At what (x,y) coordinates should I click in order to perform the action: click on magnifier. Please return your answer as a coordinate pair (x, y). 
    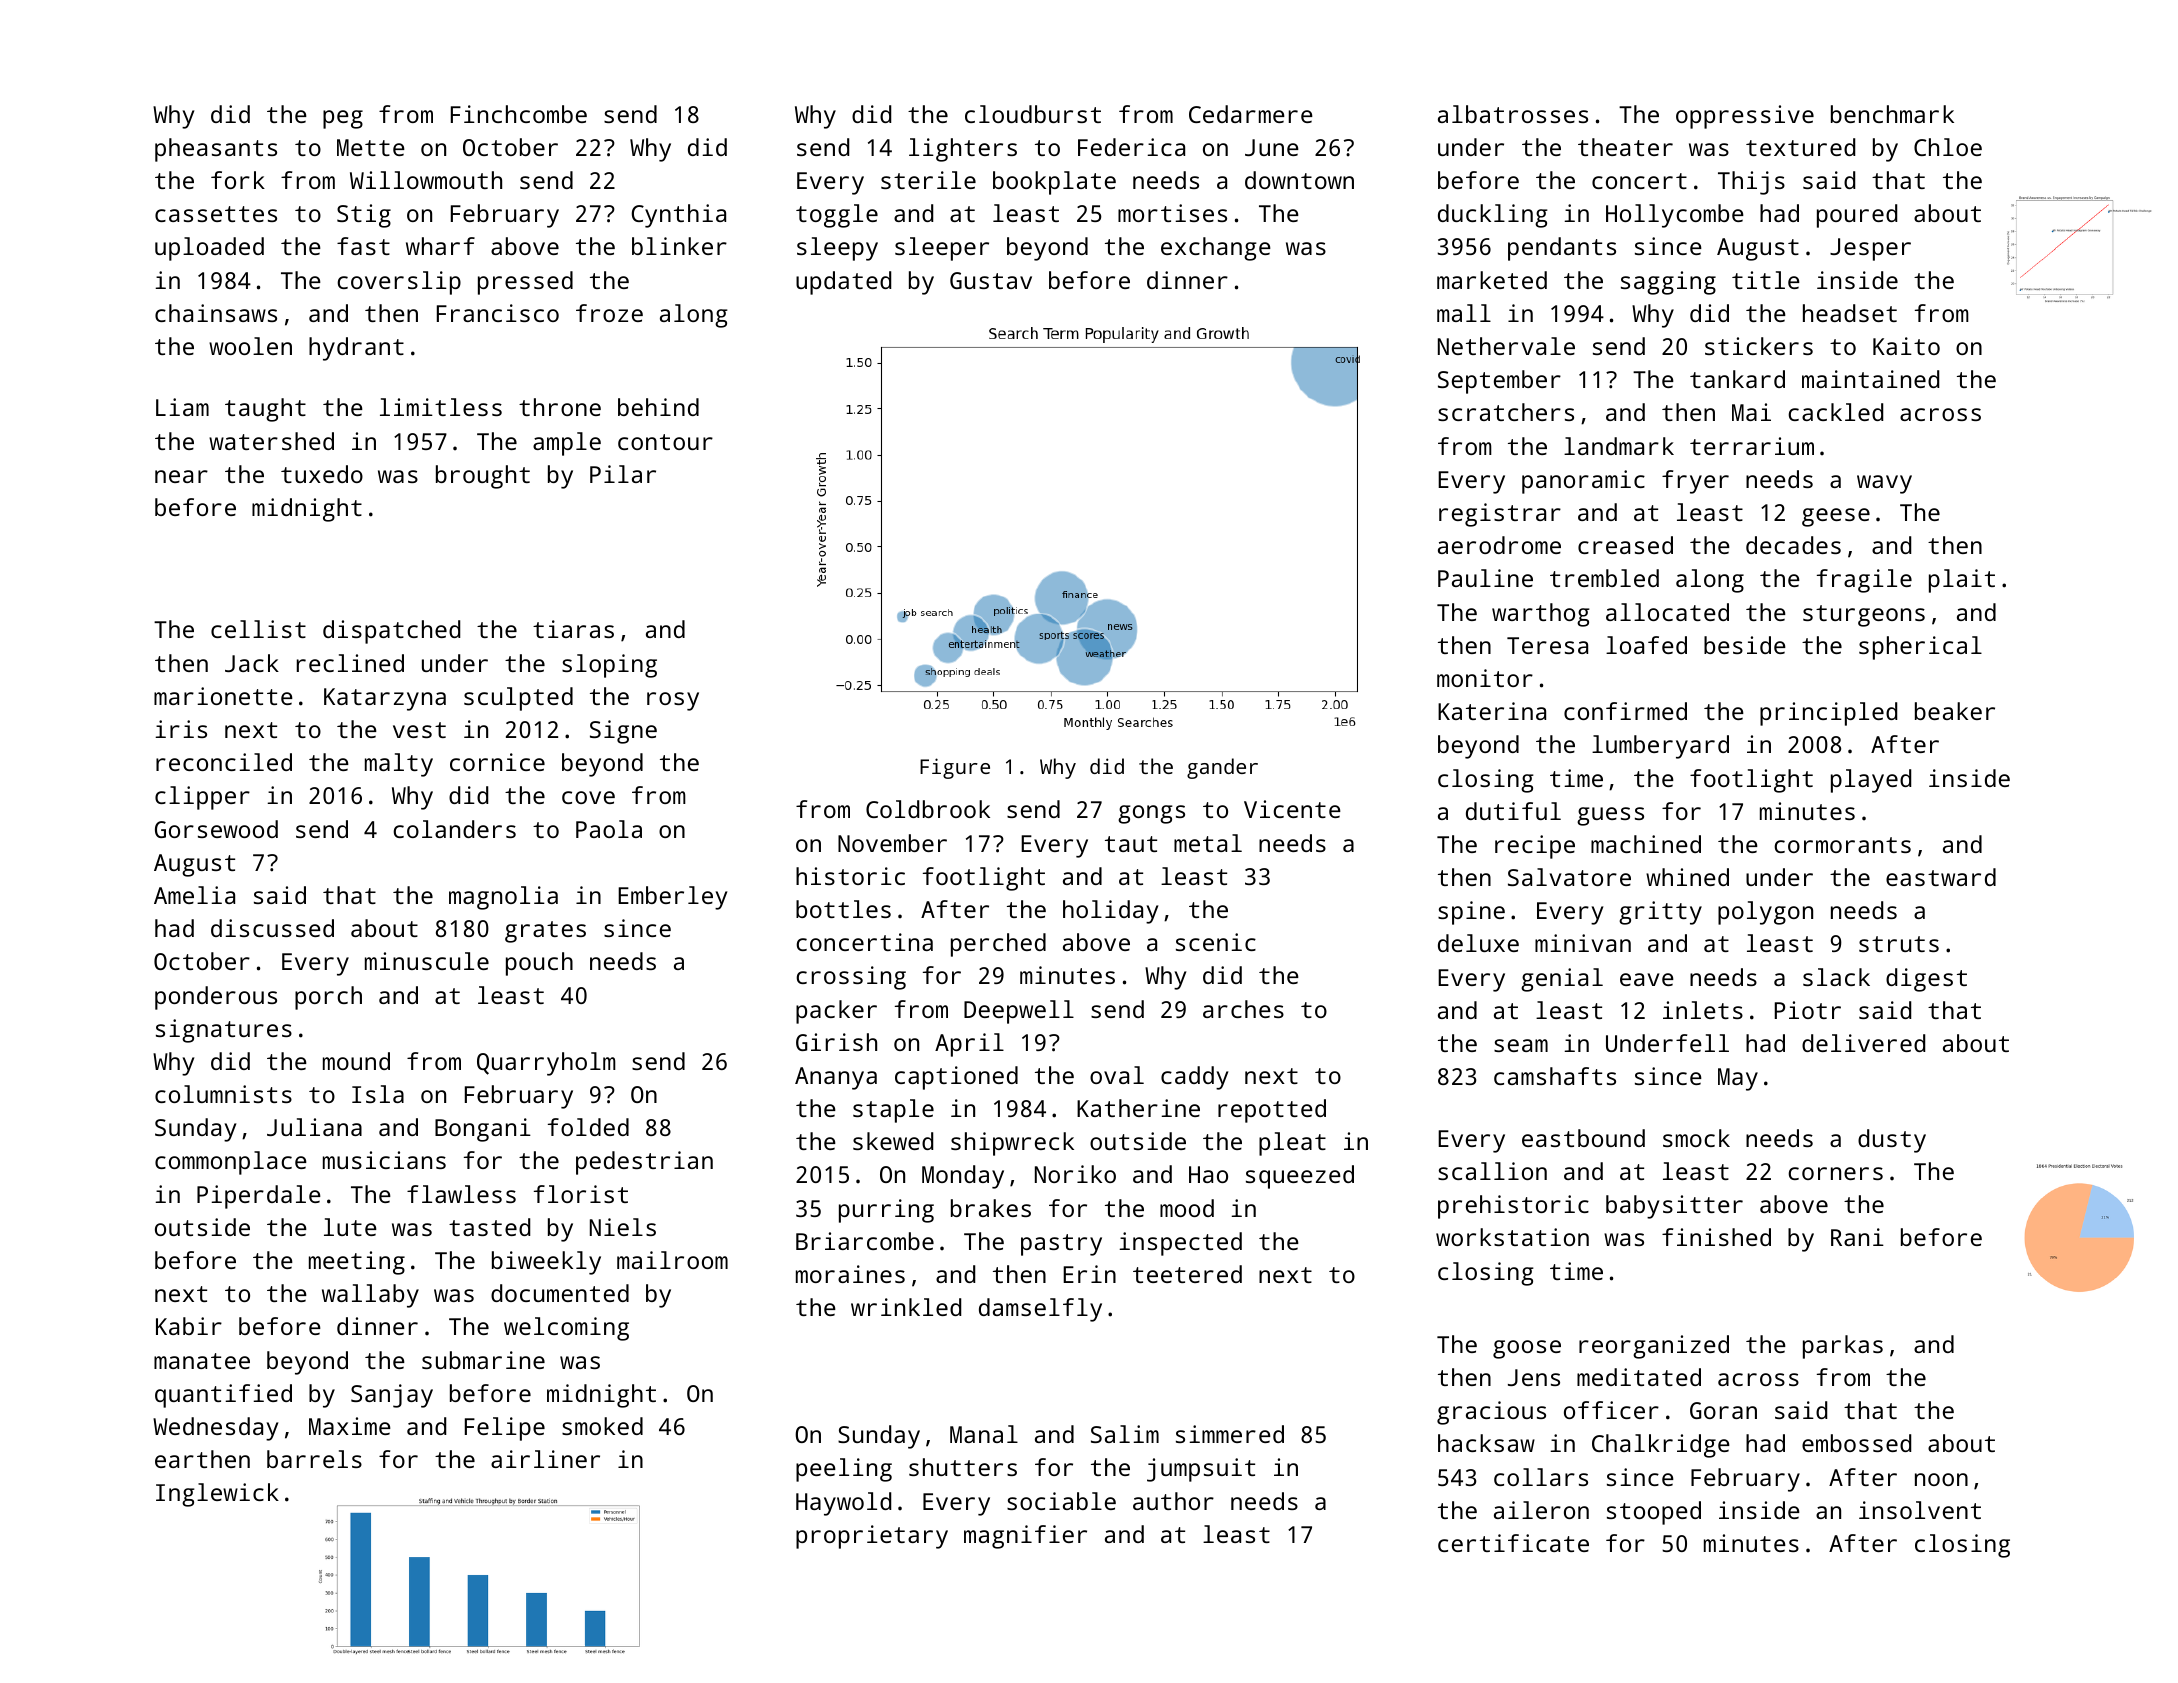
    Looking at the image, I should click on (1025, 1537).
